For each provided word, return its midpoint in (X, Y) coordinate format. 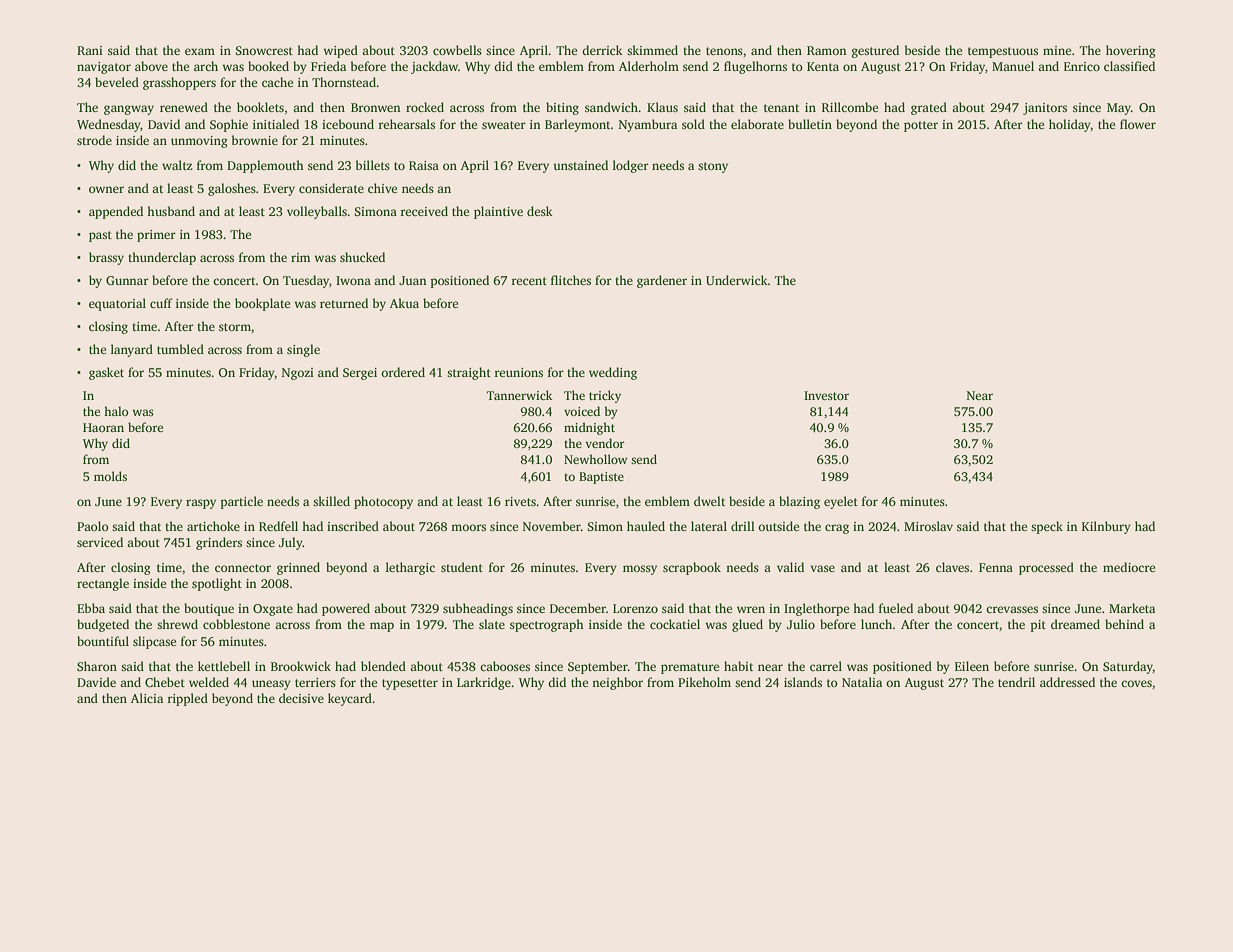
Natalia (862, 682)
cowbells (457, 50)
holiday (1070, 125)
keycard (350, 699)
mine (1057, 50)
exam (200, 51)
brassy (106, 258)
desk (540, 211)
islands (803, 682)
